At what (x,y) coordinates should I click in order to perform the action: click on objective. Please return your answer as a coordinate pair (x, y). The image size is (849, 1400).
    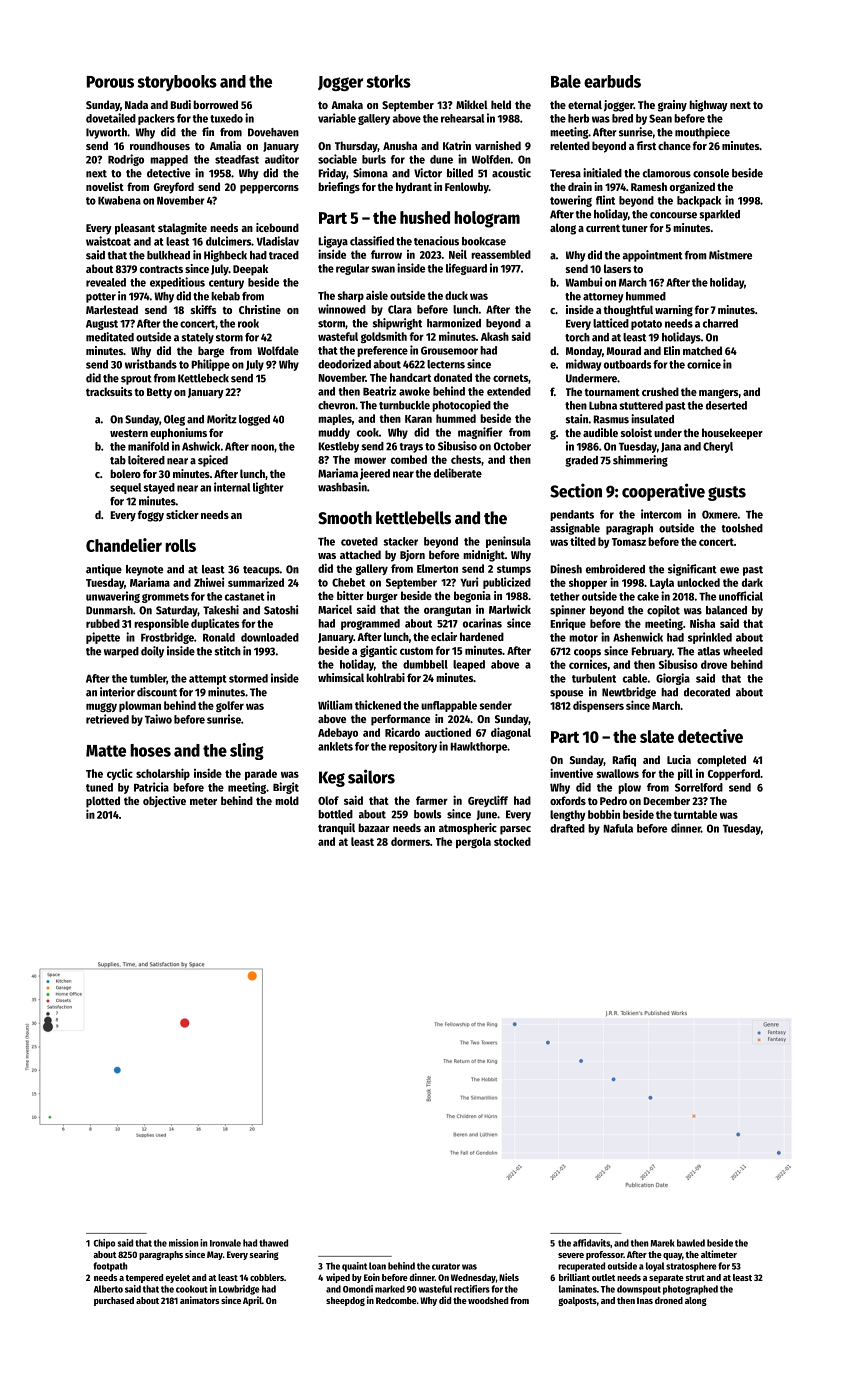
    Looking at the image, I should click on (164, 802).
